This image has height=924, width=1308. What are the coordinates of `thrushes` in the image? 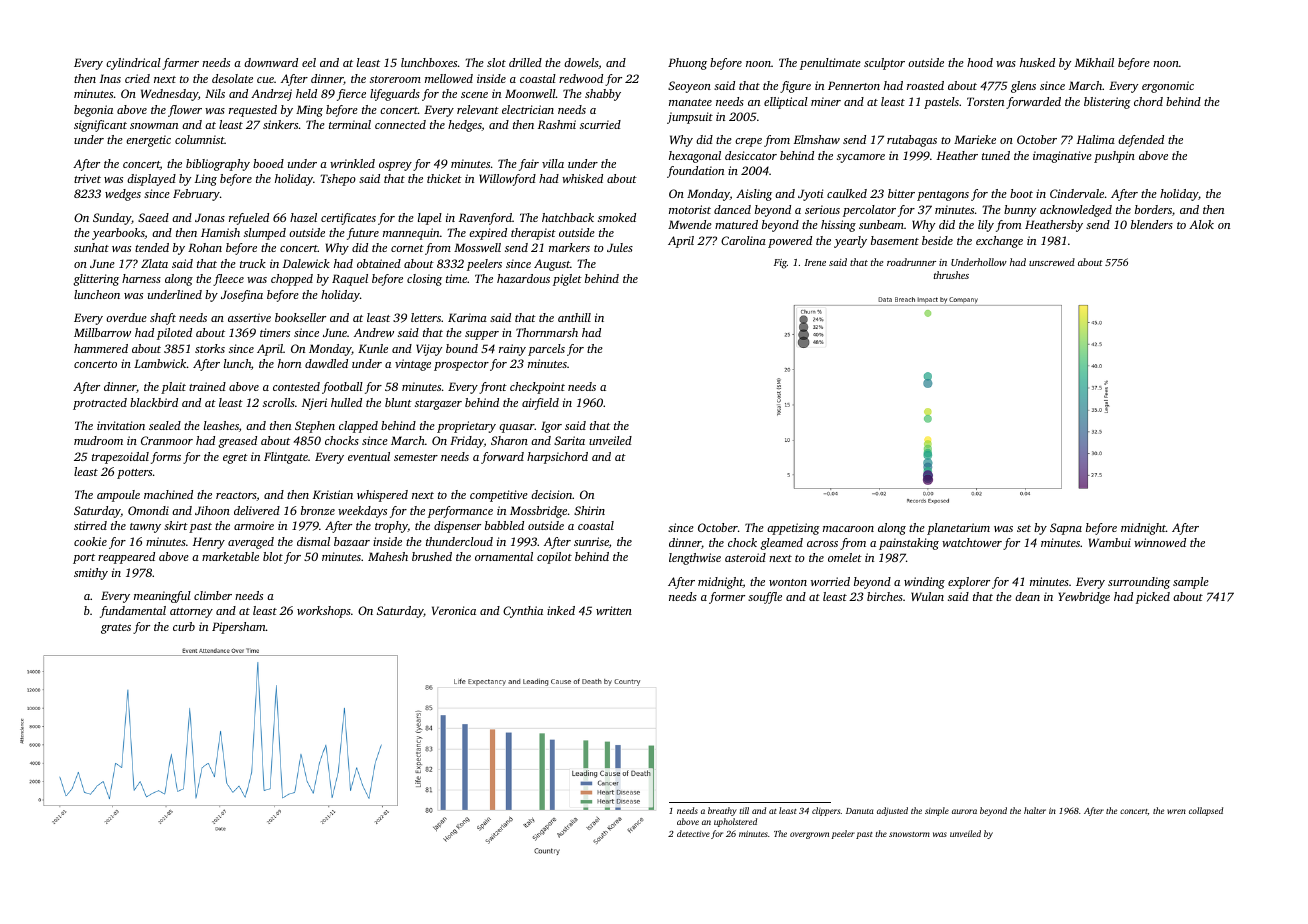 It's located at (951, 275).
